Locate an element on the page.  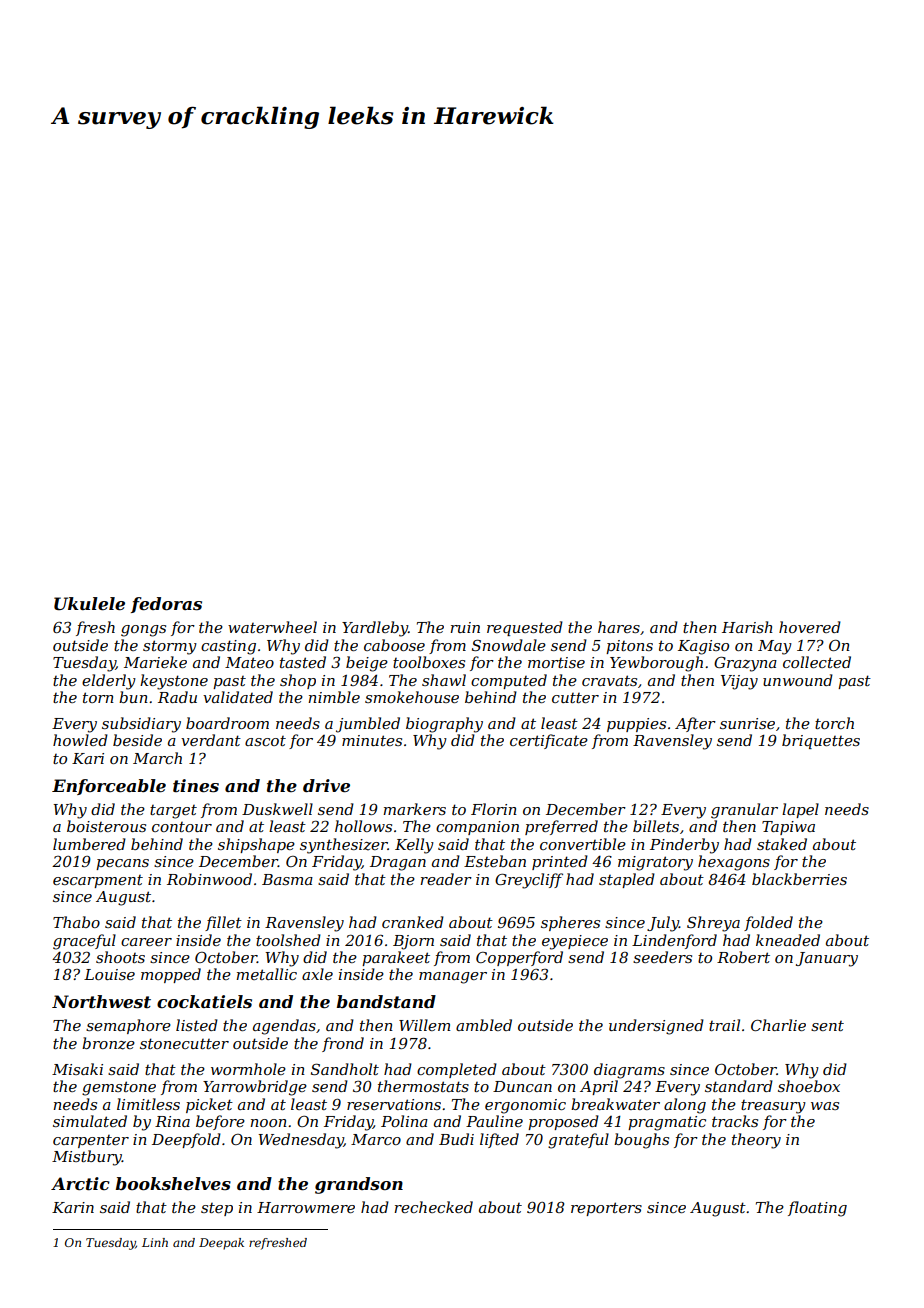
collected is located at coordinates (817, 662).
